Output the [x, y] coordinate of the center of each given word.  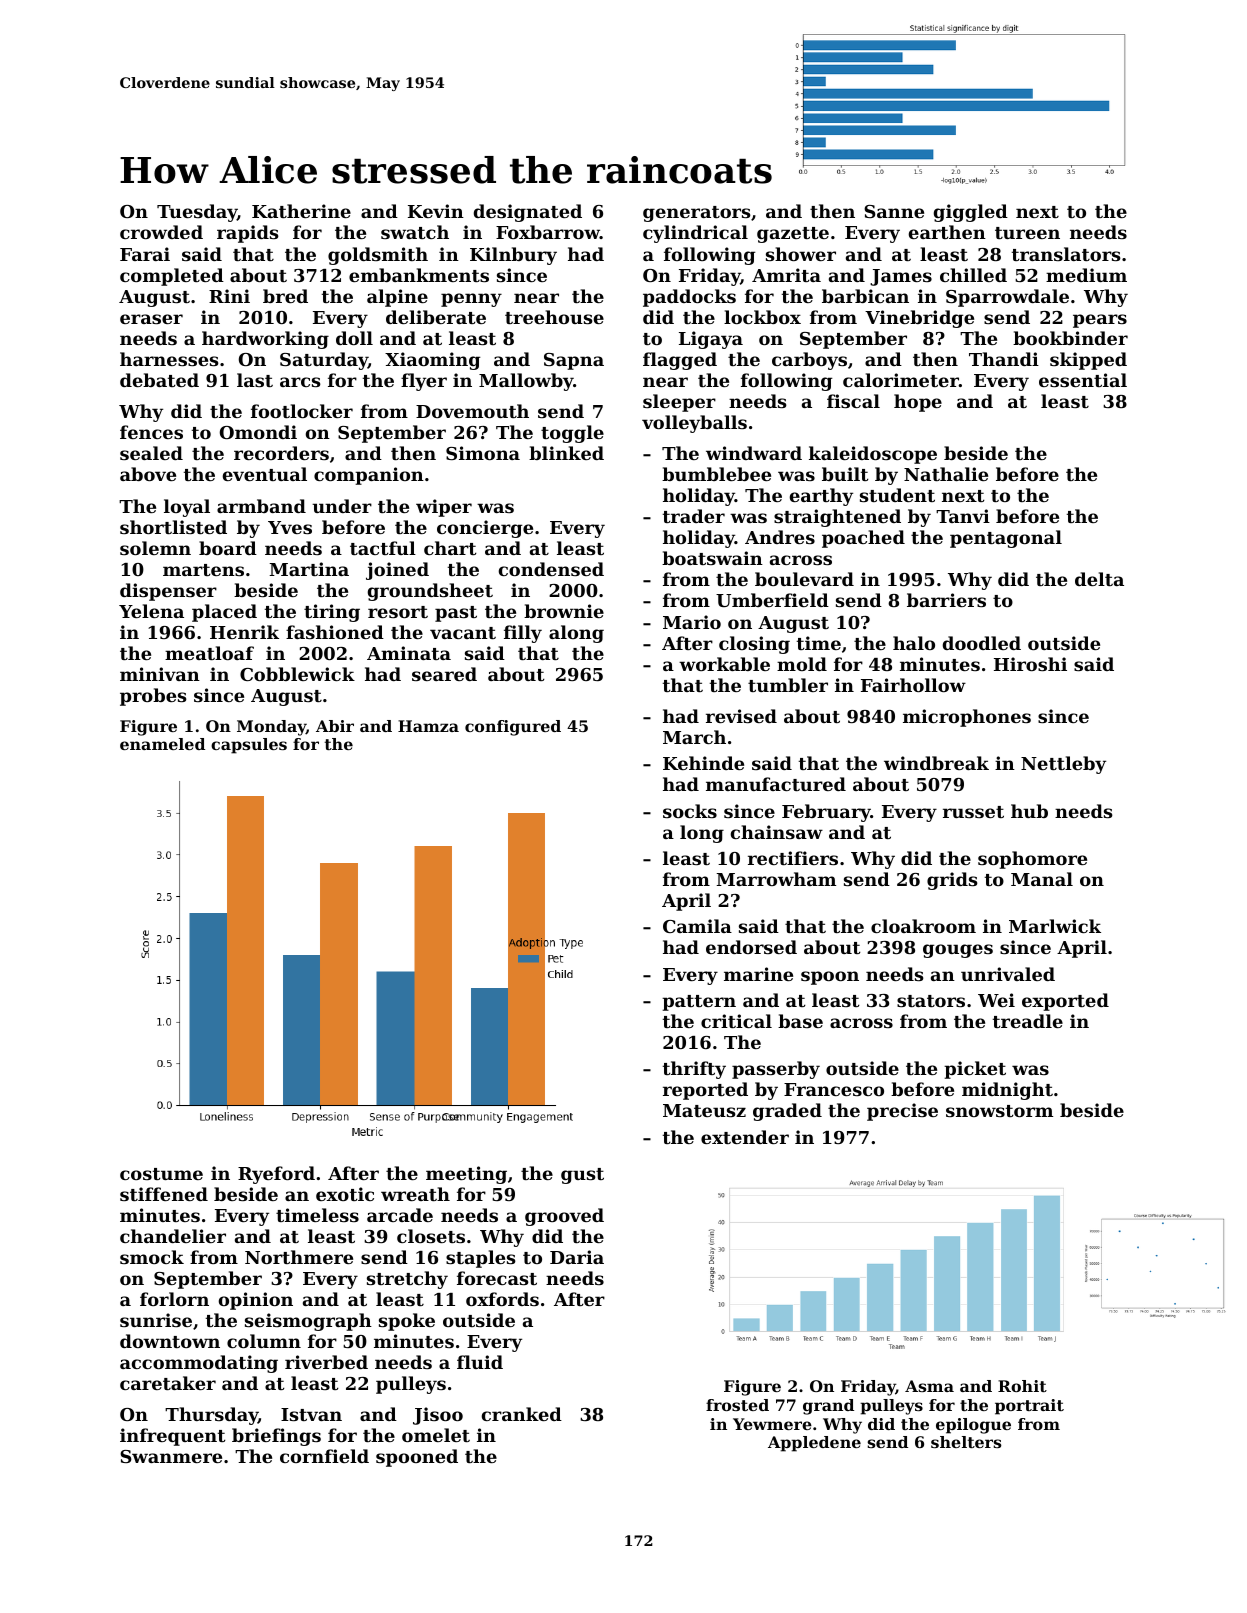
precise [902, 1112]
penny [471, 300]
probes [153, 697]
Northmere [299, 1257]
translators [1066, 254]
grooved [564, 1217]
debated [159, 380]
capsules [249, 746]
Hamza [428, 726]
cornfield [324, 1456]
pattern [699, 1003]
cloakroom [923, 926]
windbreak [936, 763]
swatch [415, 232]
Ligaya [711, 340]
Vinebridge [919, 319]
